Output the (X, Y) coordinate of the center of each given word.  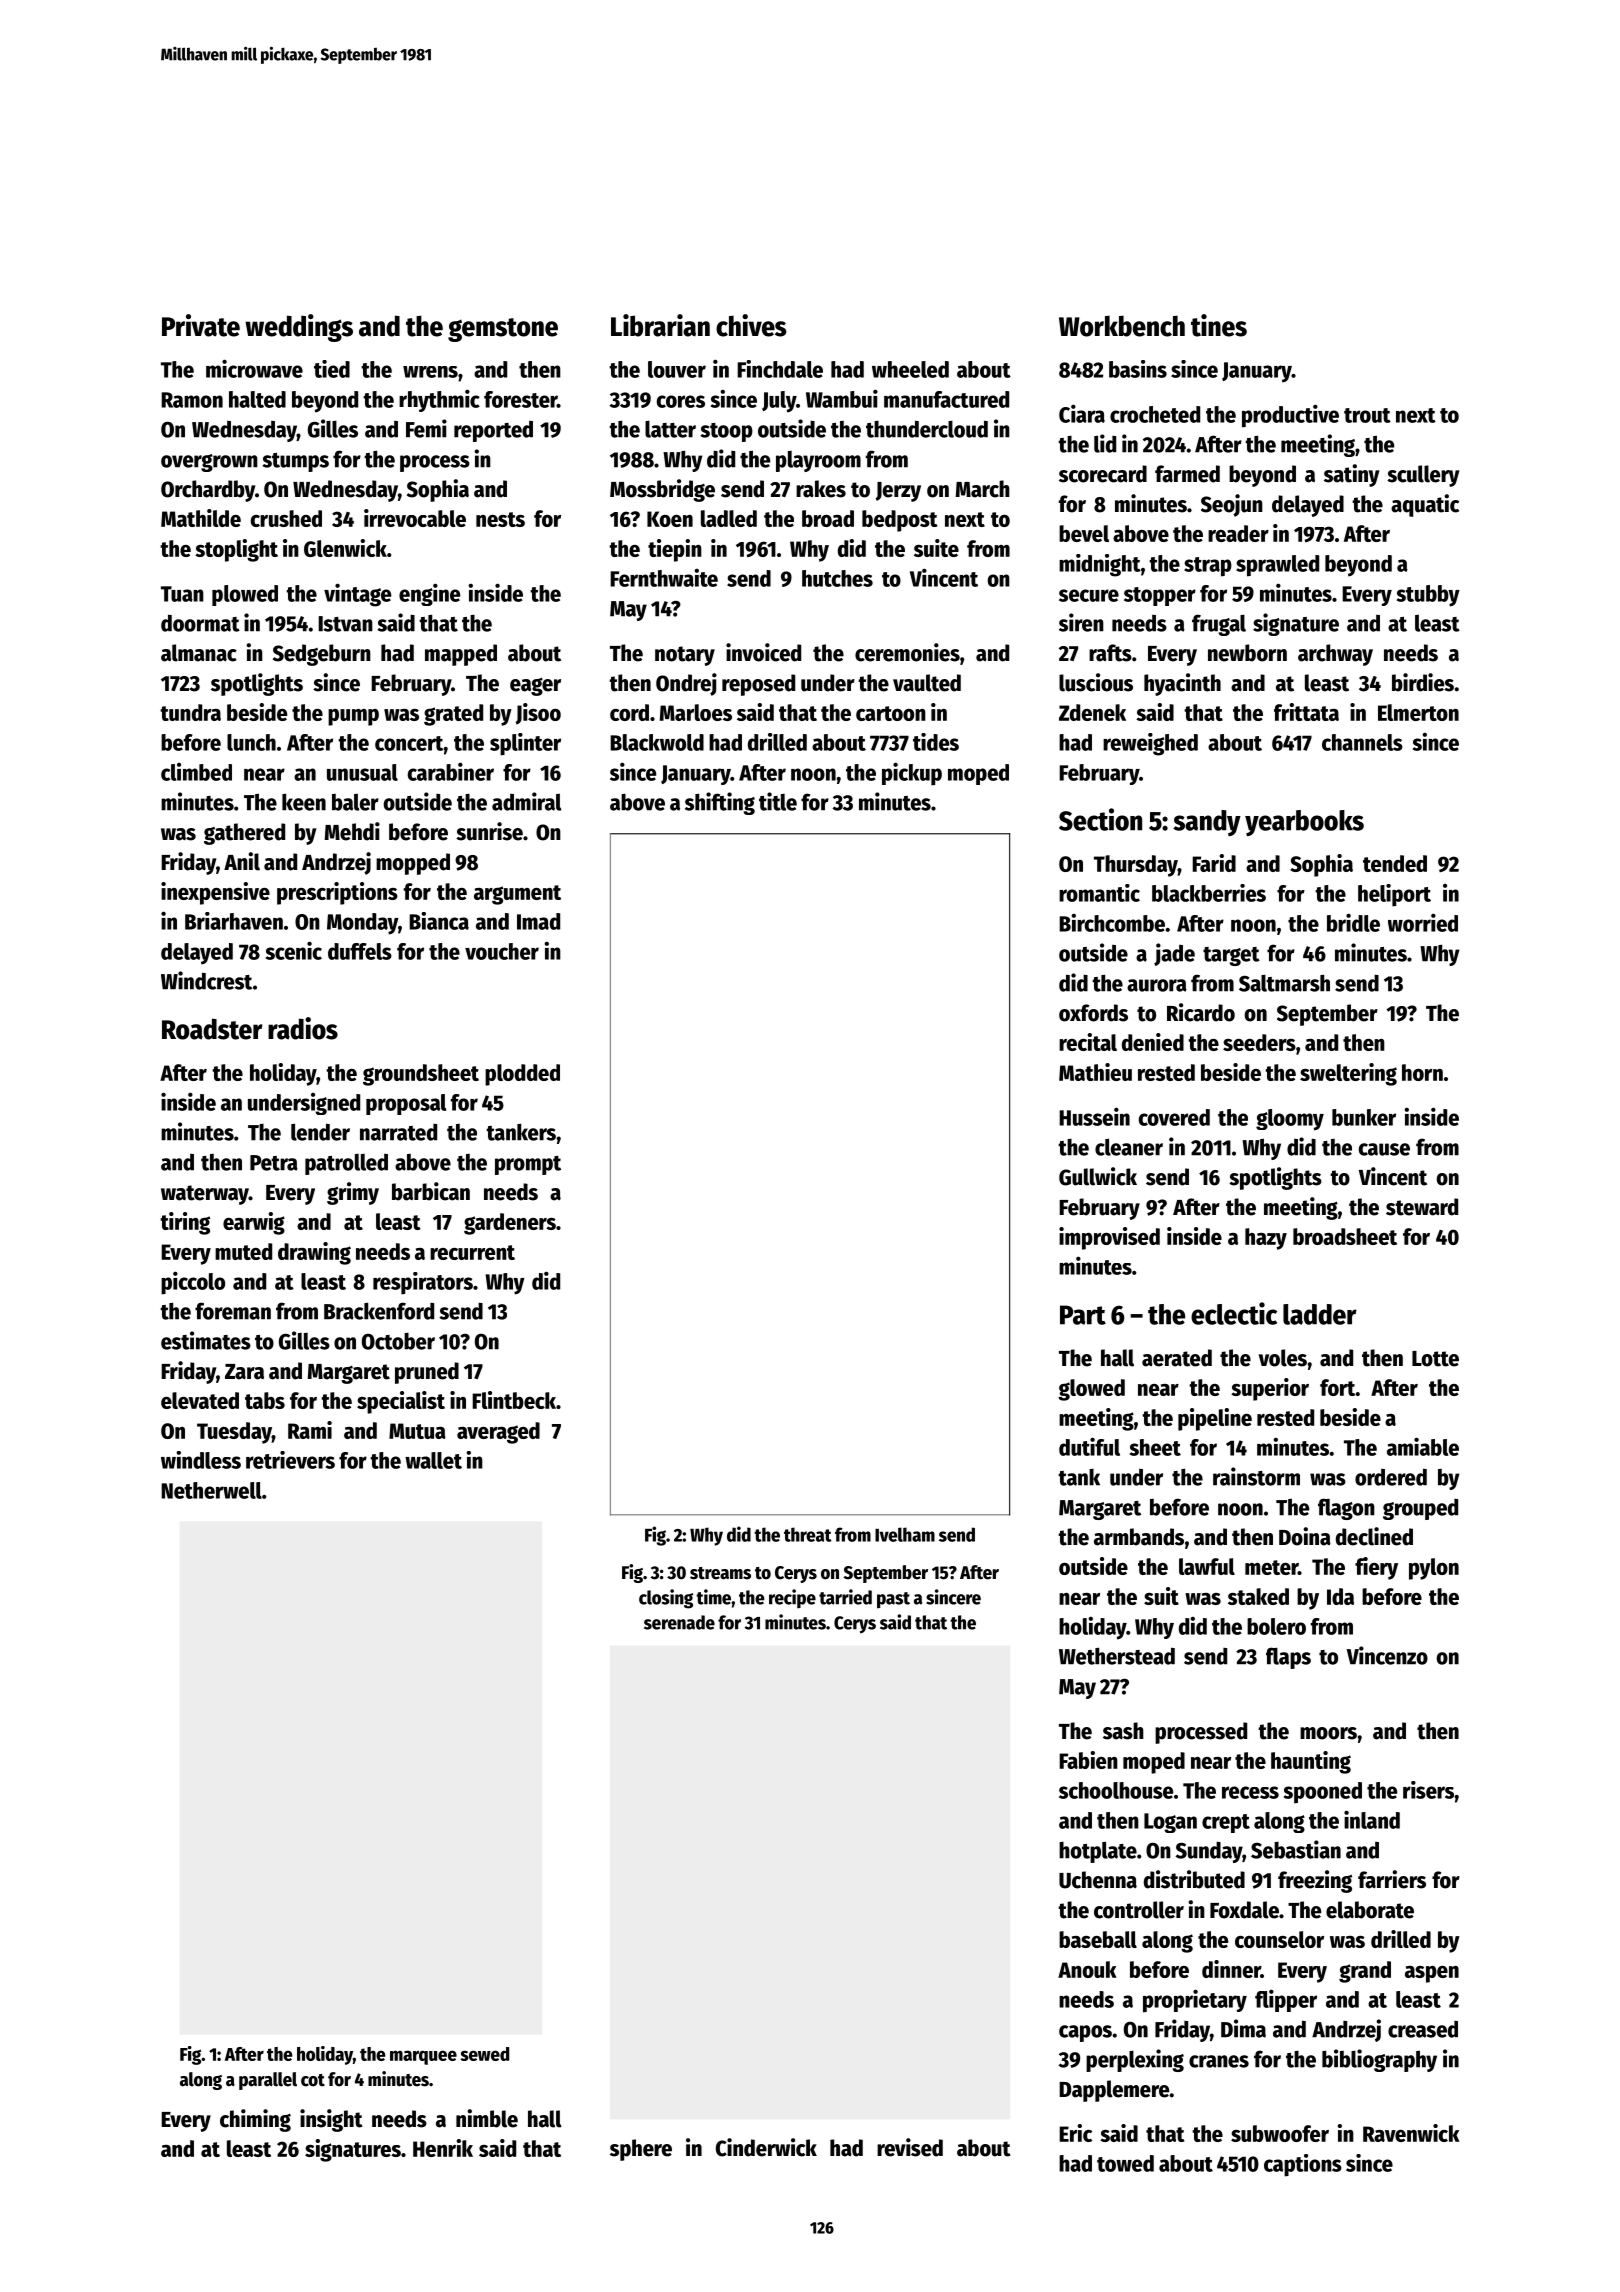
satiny (1352, 475)
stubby (1428, 596)
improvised (1109, 1238)
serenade (679, 1622)
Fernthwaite (664, 578)
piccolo (193, 1283)
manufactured (946, 399)
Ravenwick (1411, 2133)
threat (808, 1534)
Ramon (192, 400)
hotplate (1098, 1852)
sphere (641, 2150)
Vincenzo (1387, 1655)
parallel (268, 2081)
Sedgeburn (322, 655)
